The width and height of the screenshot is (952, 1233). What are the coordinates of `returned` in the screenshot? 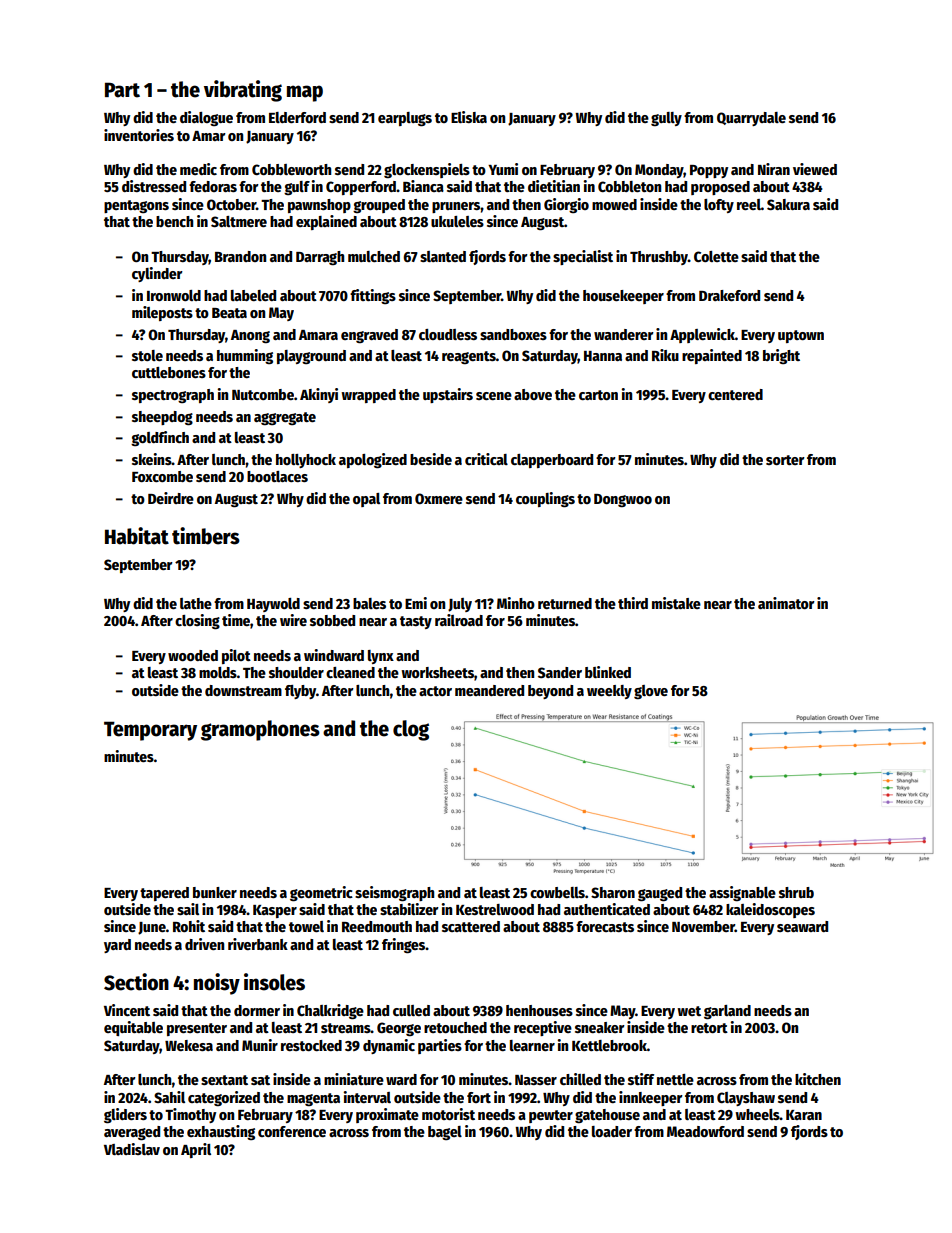 It's located at (565, 603).
